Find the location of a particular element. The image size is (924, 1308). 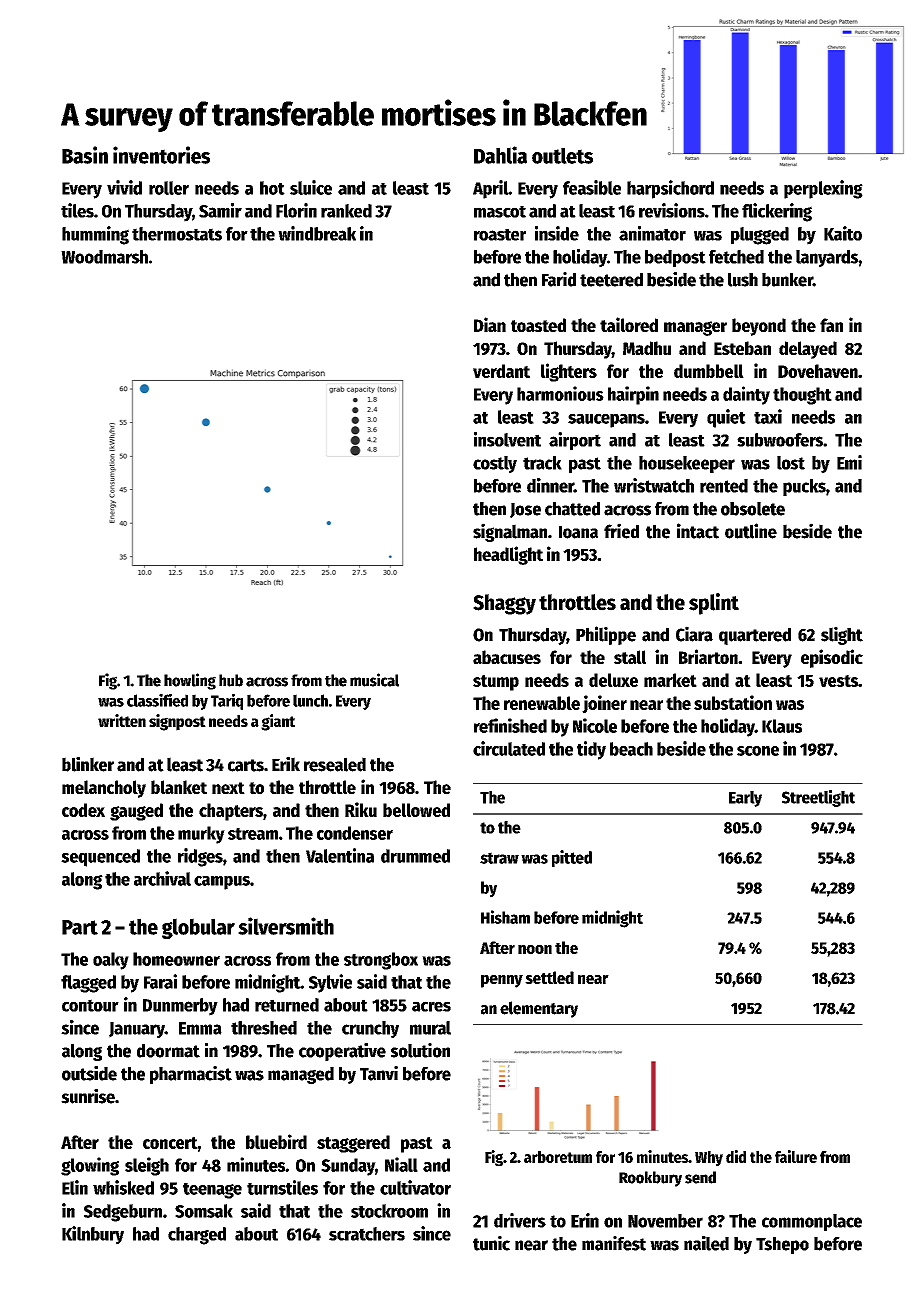

dumbbell is located at coordinates (709, 371).
